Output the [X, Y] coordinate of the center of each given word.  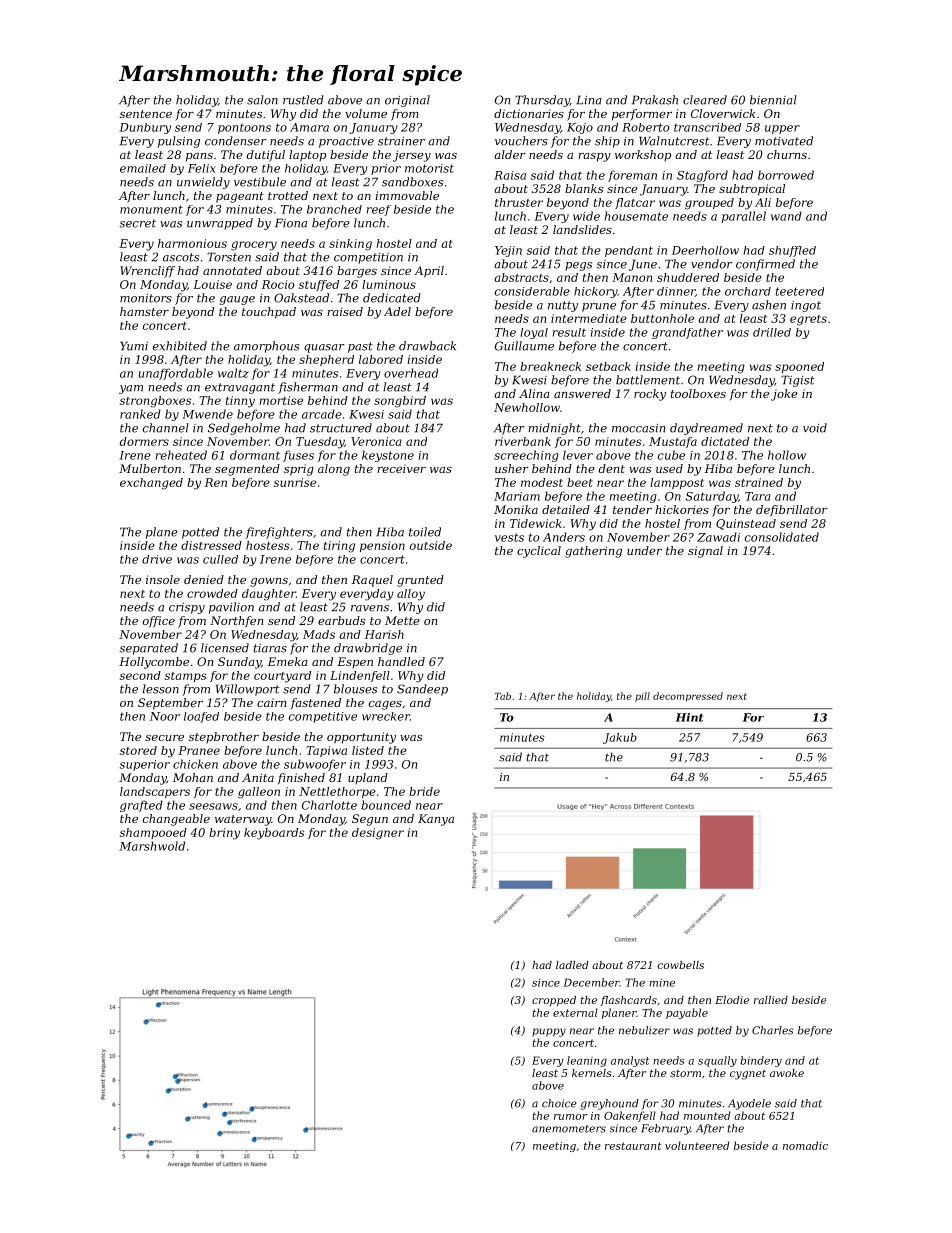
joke [784, 395]
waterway [243, 820]
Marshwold [152, 846]
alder [510, 154]
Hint [689, 717]
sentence [146, 114]
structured [341, 428]
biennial [773, 100]
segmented [247, 470]
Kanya [436, 820]
